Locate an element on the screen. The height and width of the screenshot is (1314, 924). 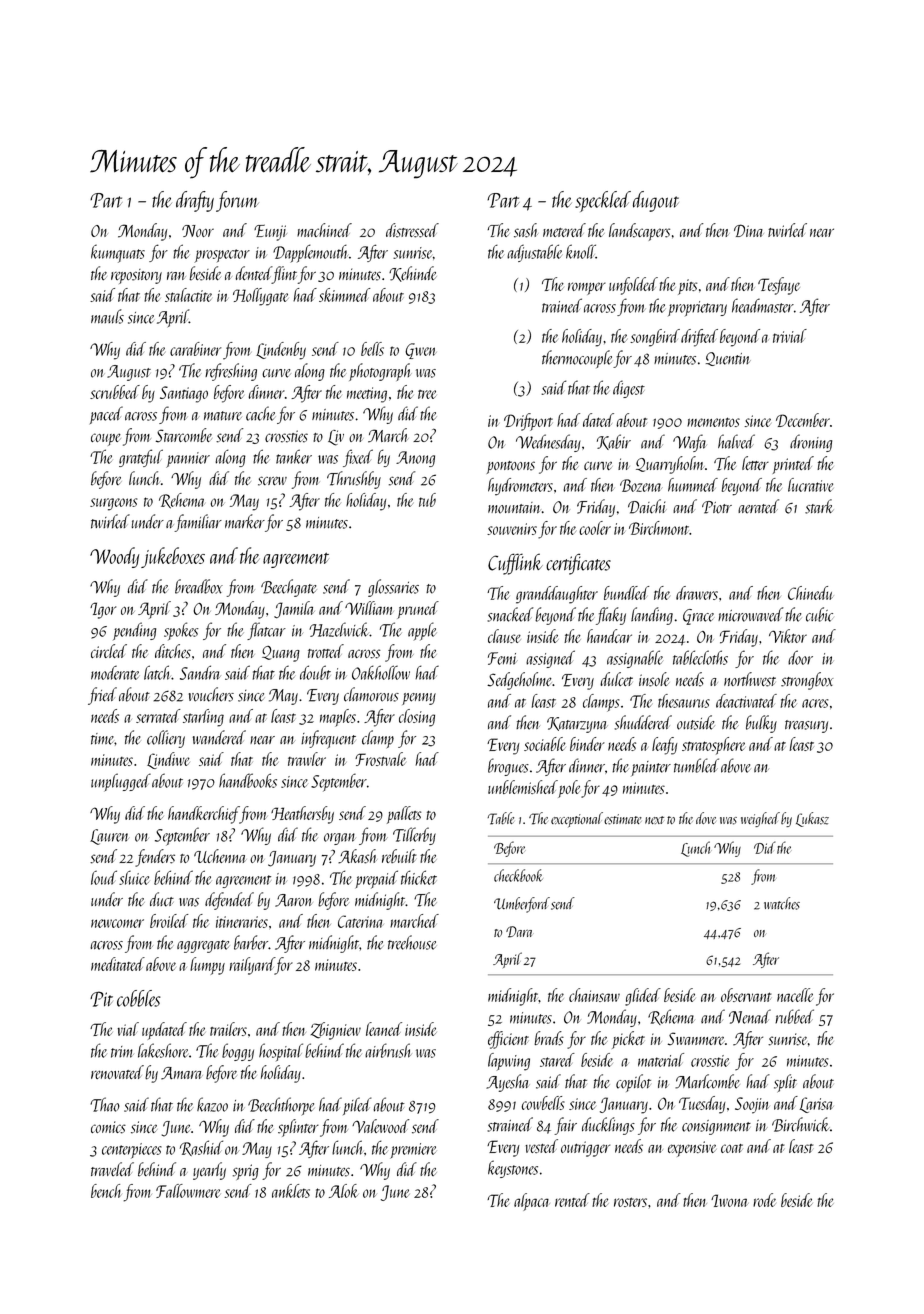
insole is located at coordinates (654, 679).
